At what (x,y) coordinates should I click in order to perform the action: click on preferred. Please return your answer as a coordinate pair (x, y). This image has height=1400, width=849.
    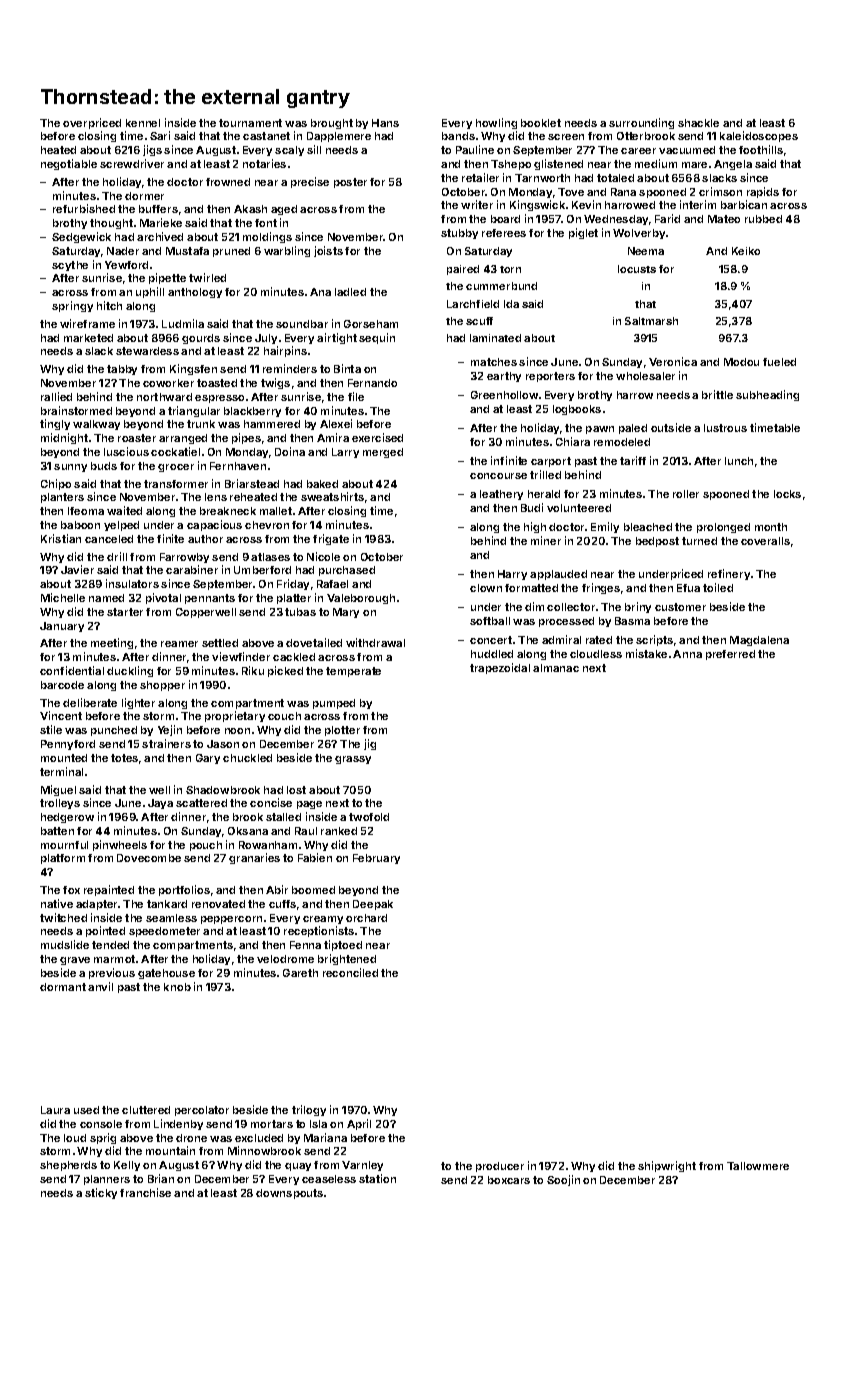
    Looking at the image, I should click on (730, 655).
